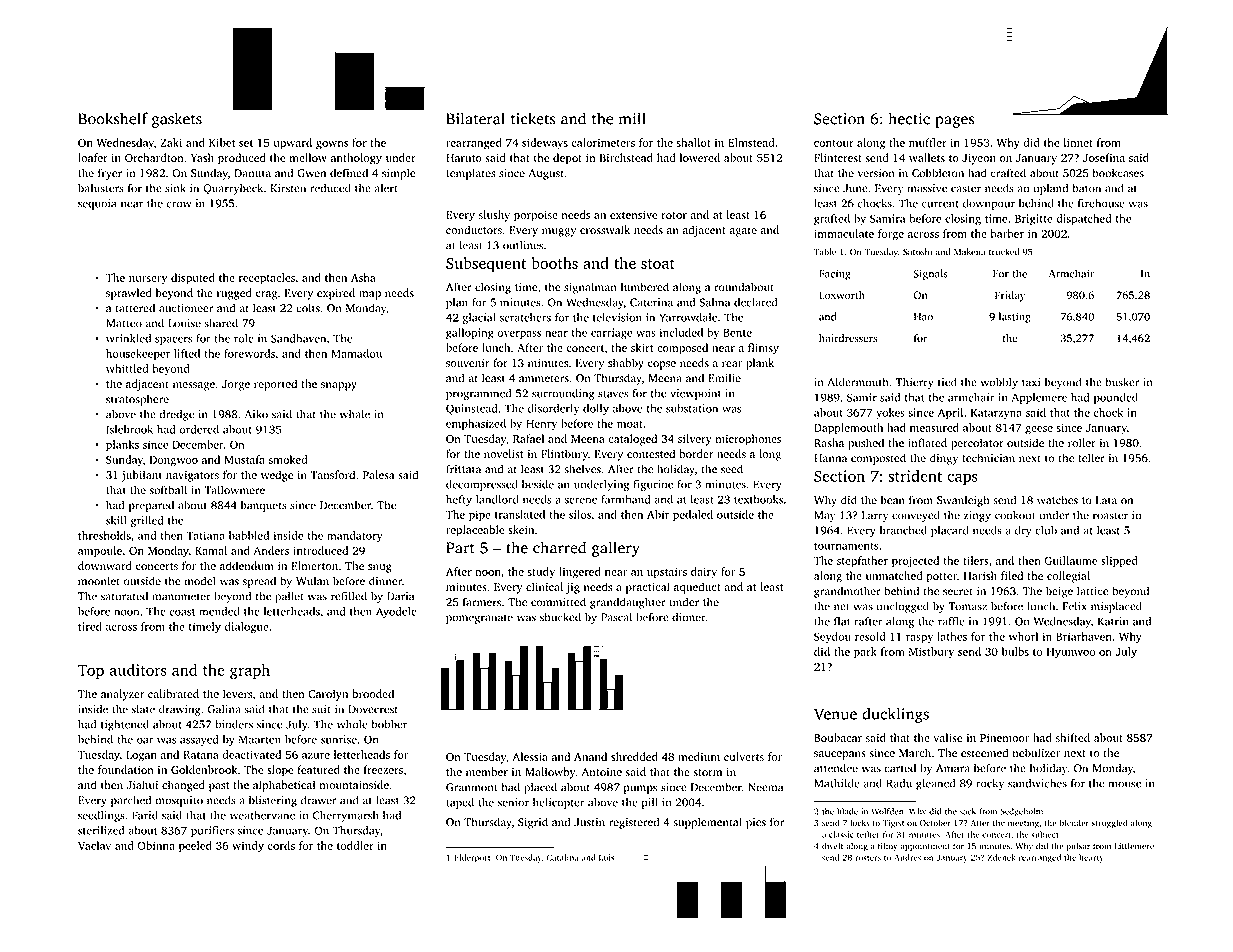  Describe the element at coordinates (236, 385) in the screenshot. I see `Jorge` at that location.
